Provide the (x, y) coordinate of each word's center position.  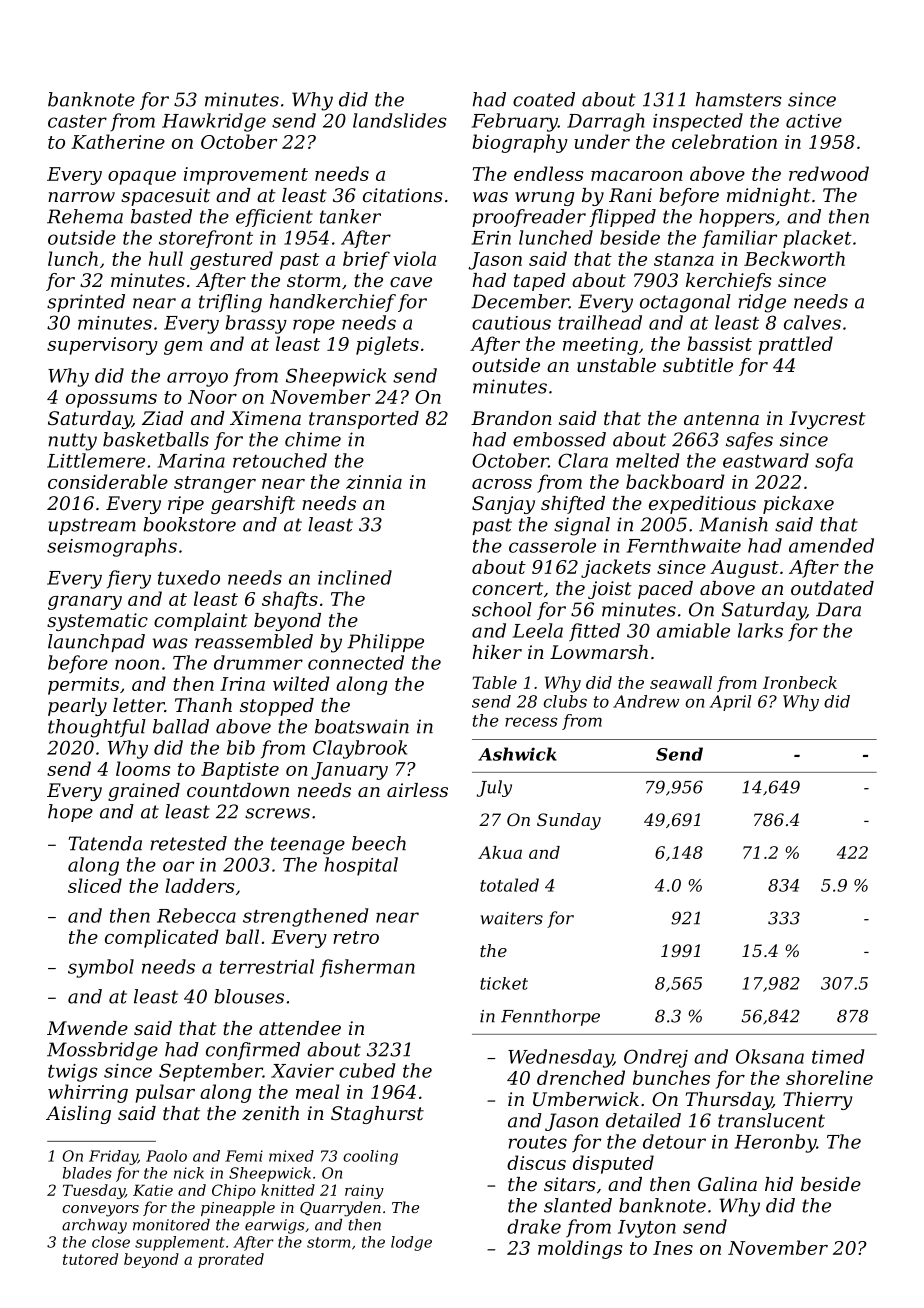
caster (77, 121)
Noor (212, 397)
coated (544, 99)
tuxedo (189, 577)
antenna (721, 418)
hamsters (739, 99)
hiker (497, 652)
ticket (504, 983)
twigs (73, 1073)
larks (760, 630)
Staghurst (377, 1115)
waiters (512, 918)
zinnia (374, 482)
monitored (171, 1225)
